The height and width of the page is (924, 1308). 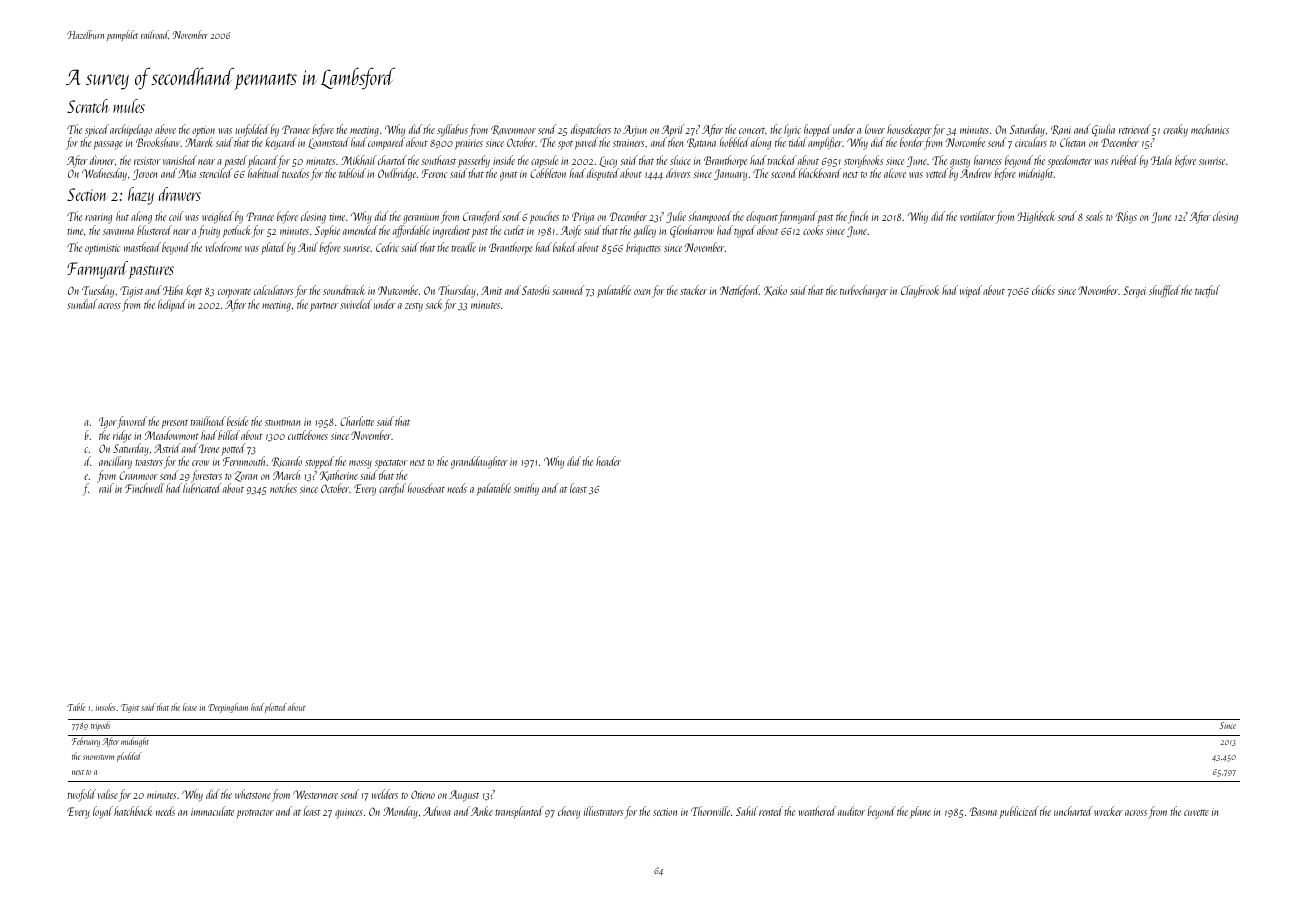 I want to click on Rhys, so click(x=1126, y=217).
